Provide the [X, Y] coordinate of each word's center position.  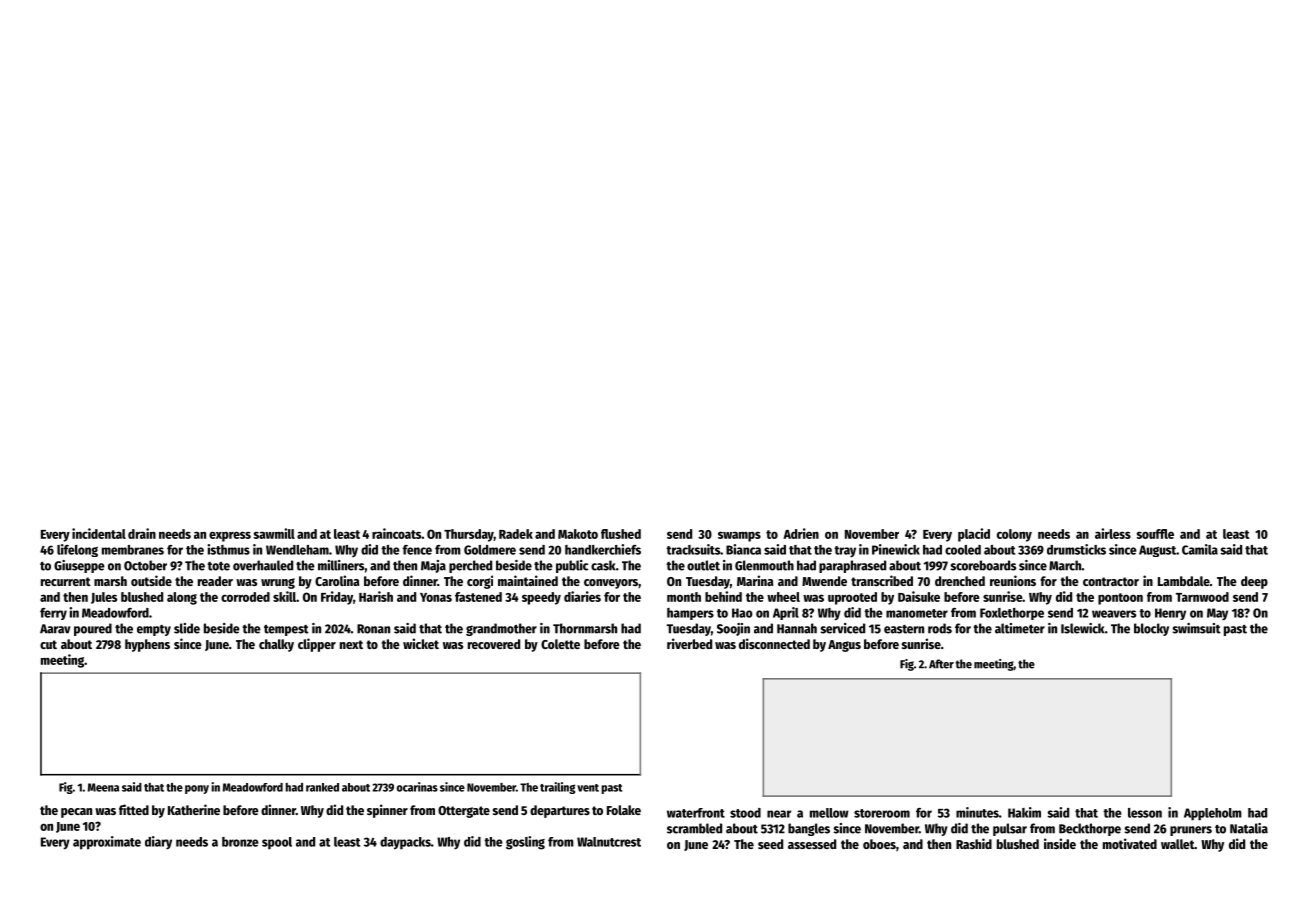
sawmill [274, 533]
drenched [960, 581]
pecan [76, 813]
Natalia [1249, 828]
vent [588, 788]
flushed [621, 534]
